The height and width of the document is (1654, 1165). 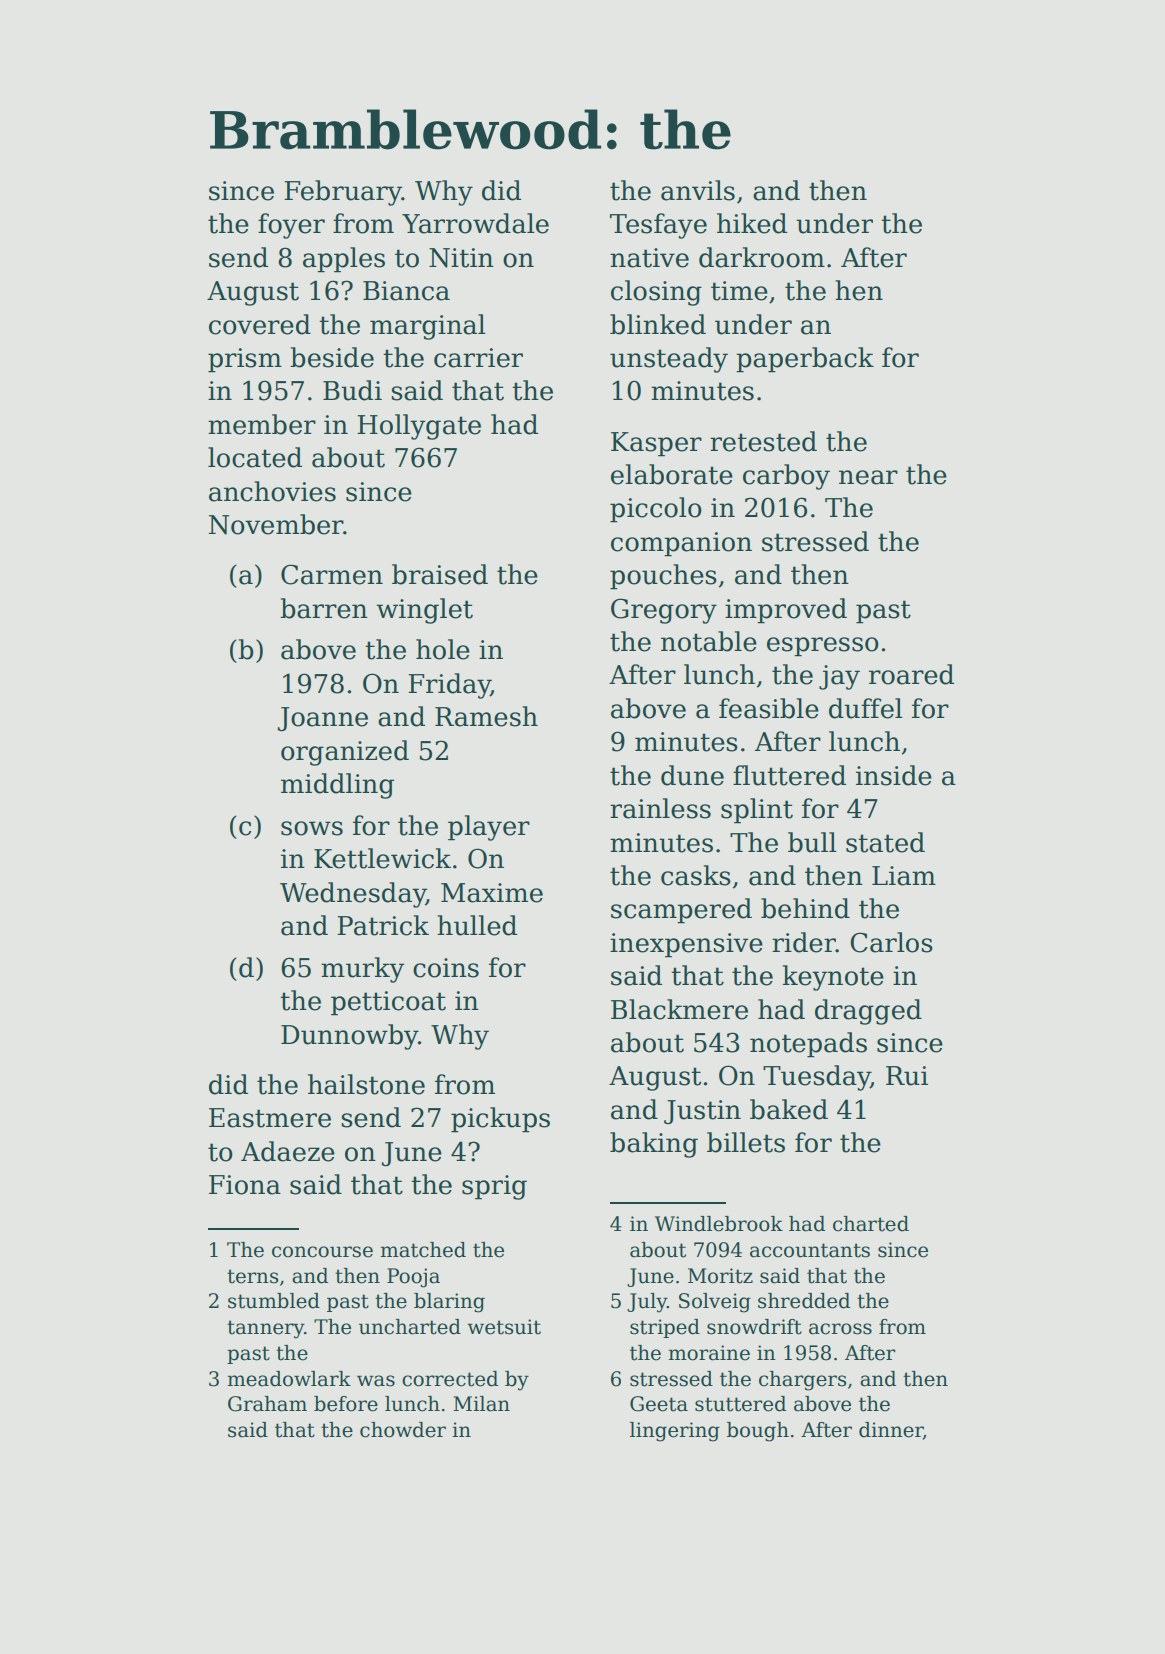 I want to click on Kasper, so click(x=656, y=444).
